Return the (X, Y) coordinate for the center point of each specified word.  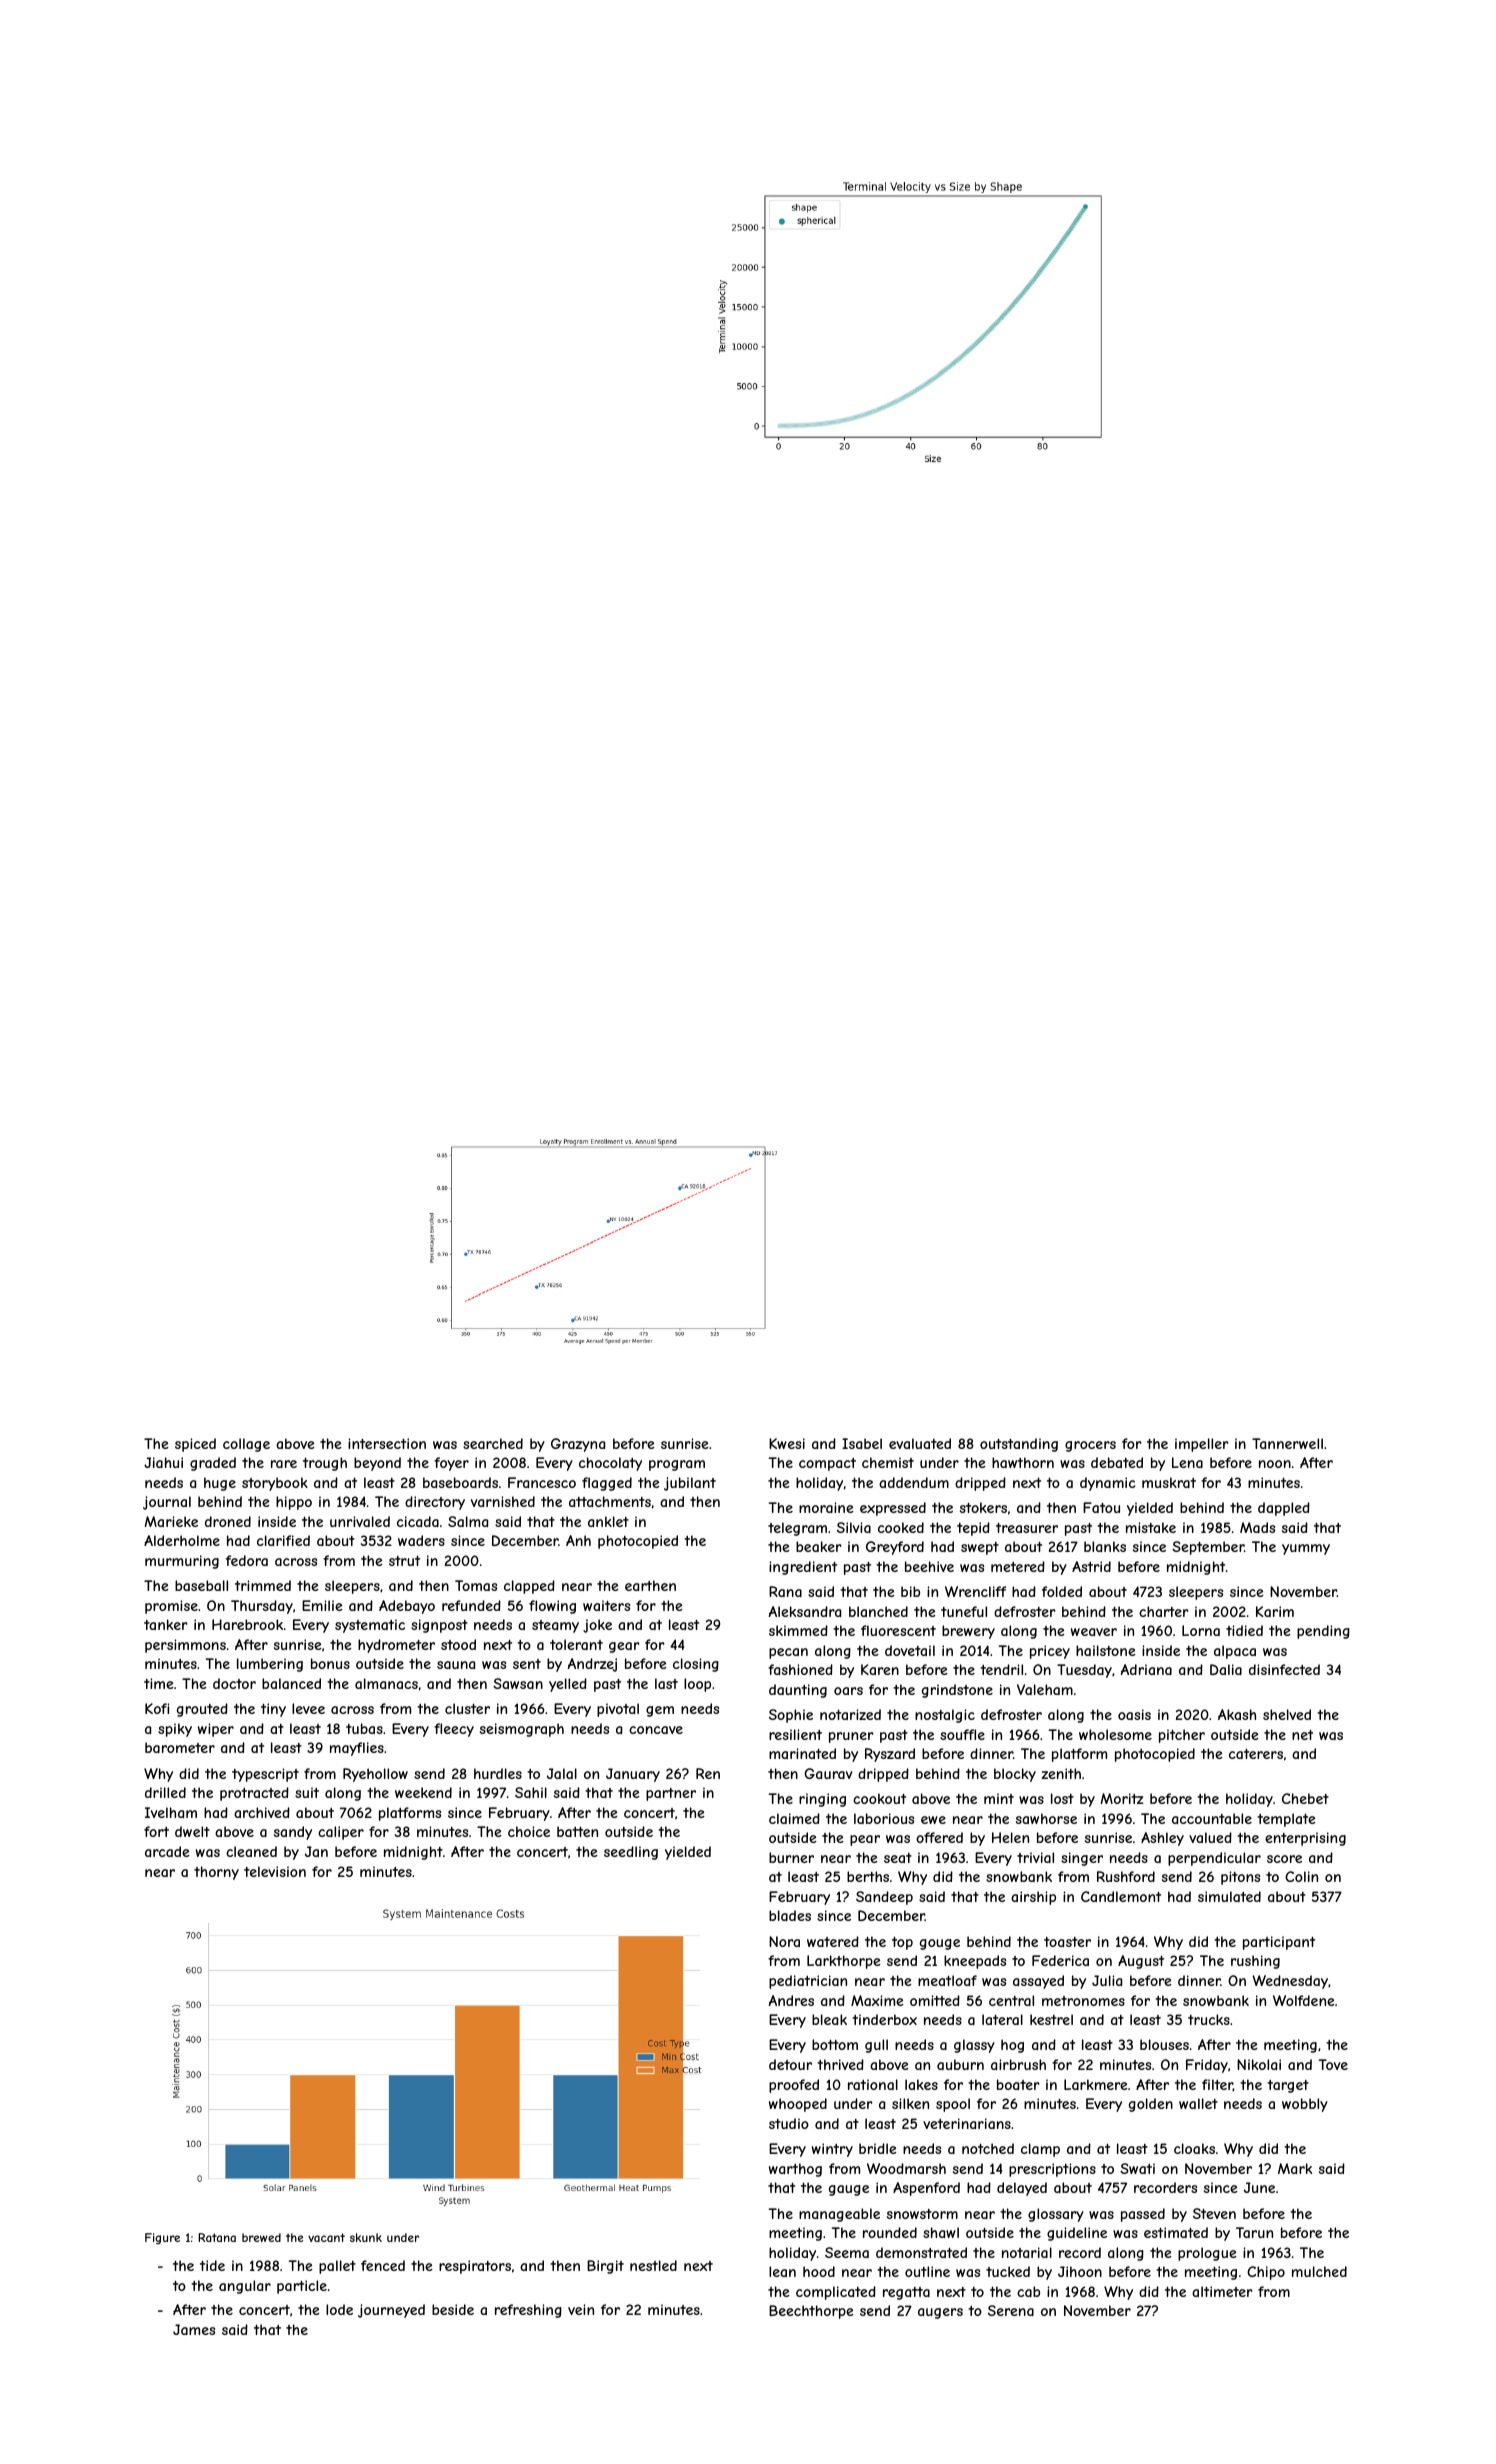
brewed (261, 2237)
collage (246, 1445)
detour (790, 2064)
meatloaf (947, 1980)
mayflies (357, 1749)
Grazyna (578, 1445)
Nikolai (1259, 2064)
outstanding (1019, 1445)
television (275, 1871)
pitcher (1182, 1736)
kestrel (1051, 2019)
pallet (337, 2267)
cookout (879, 1798)
